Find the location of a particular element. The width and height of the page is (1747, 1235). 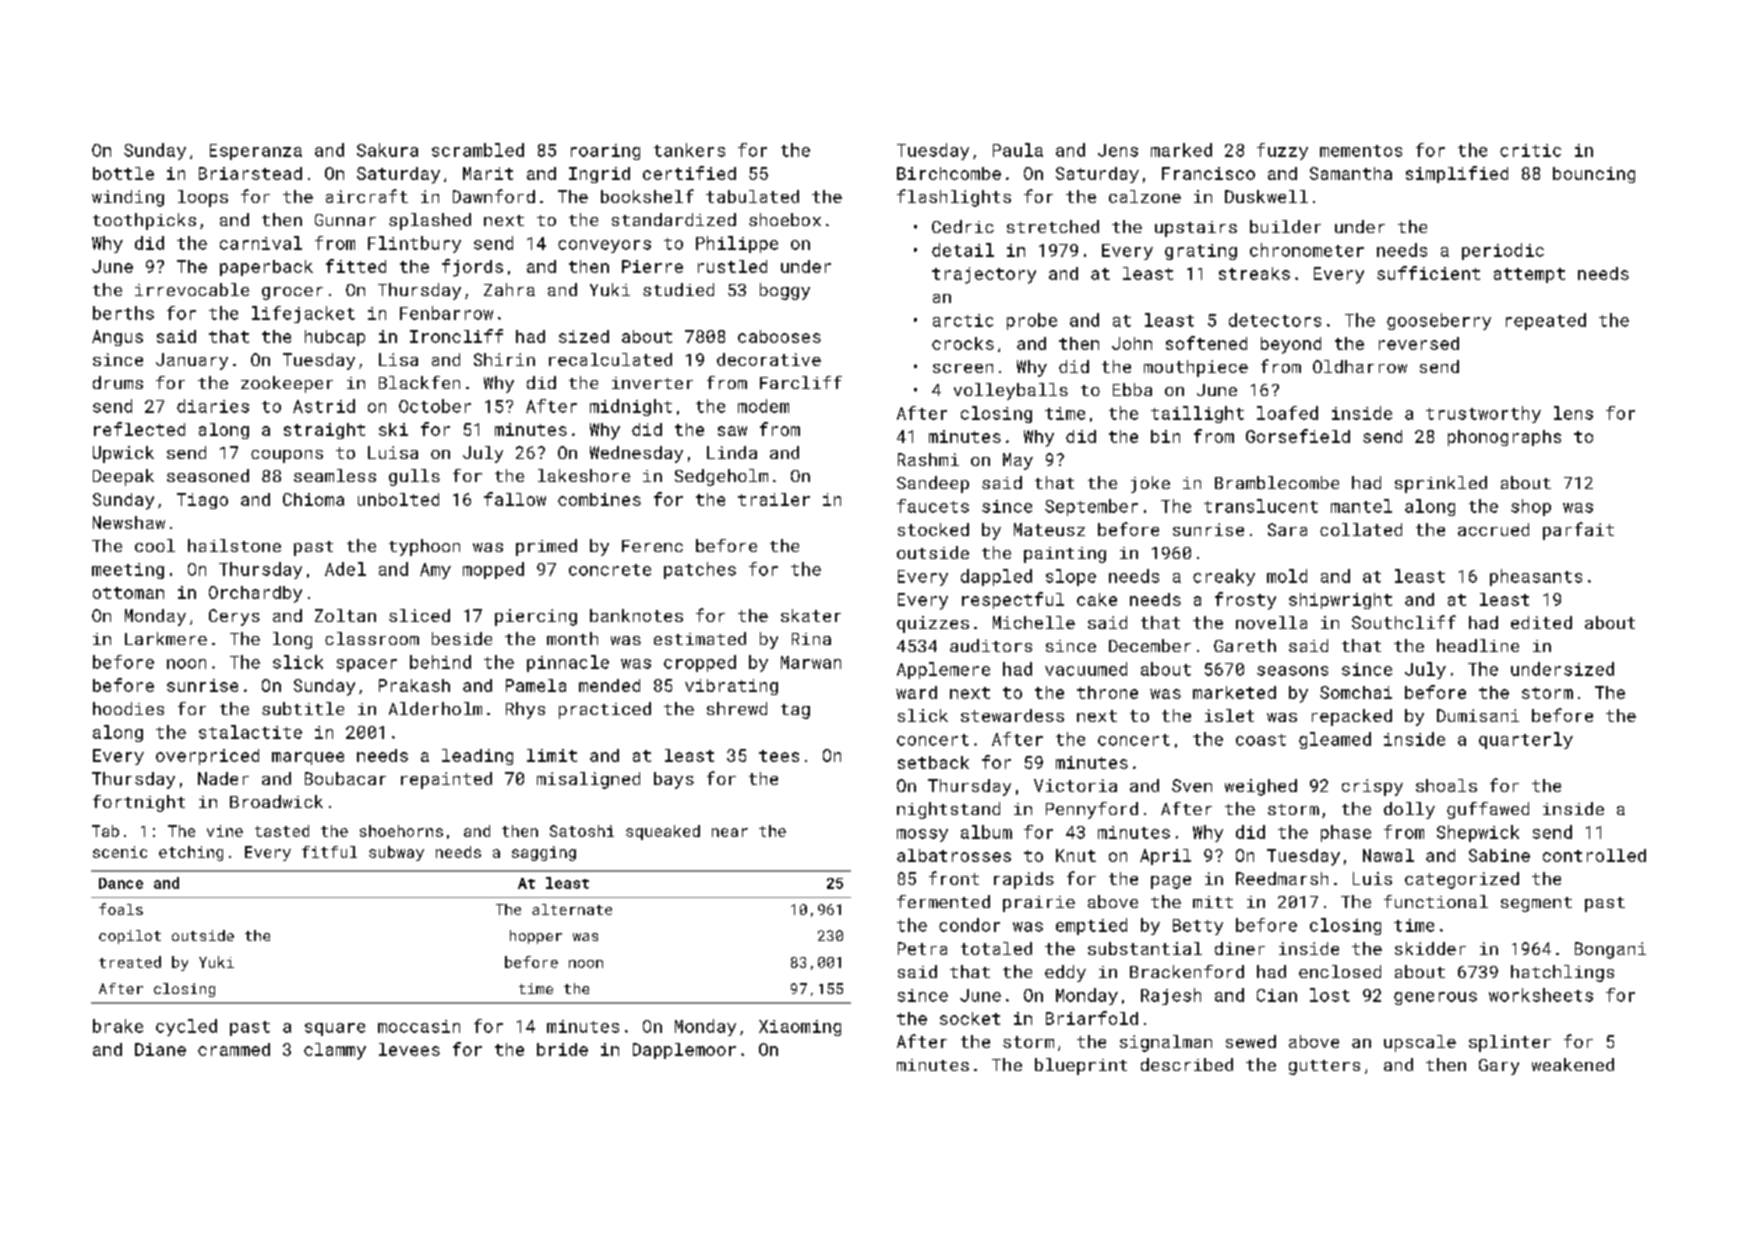

blueprint is located at coordinates (1081, 1066).
